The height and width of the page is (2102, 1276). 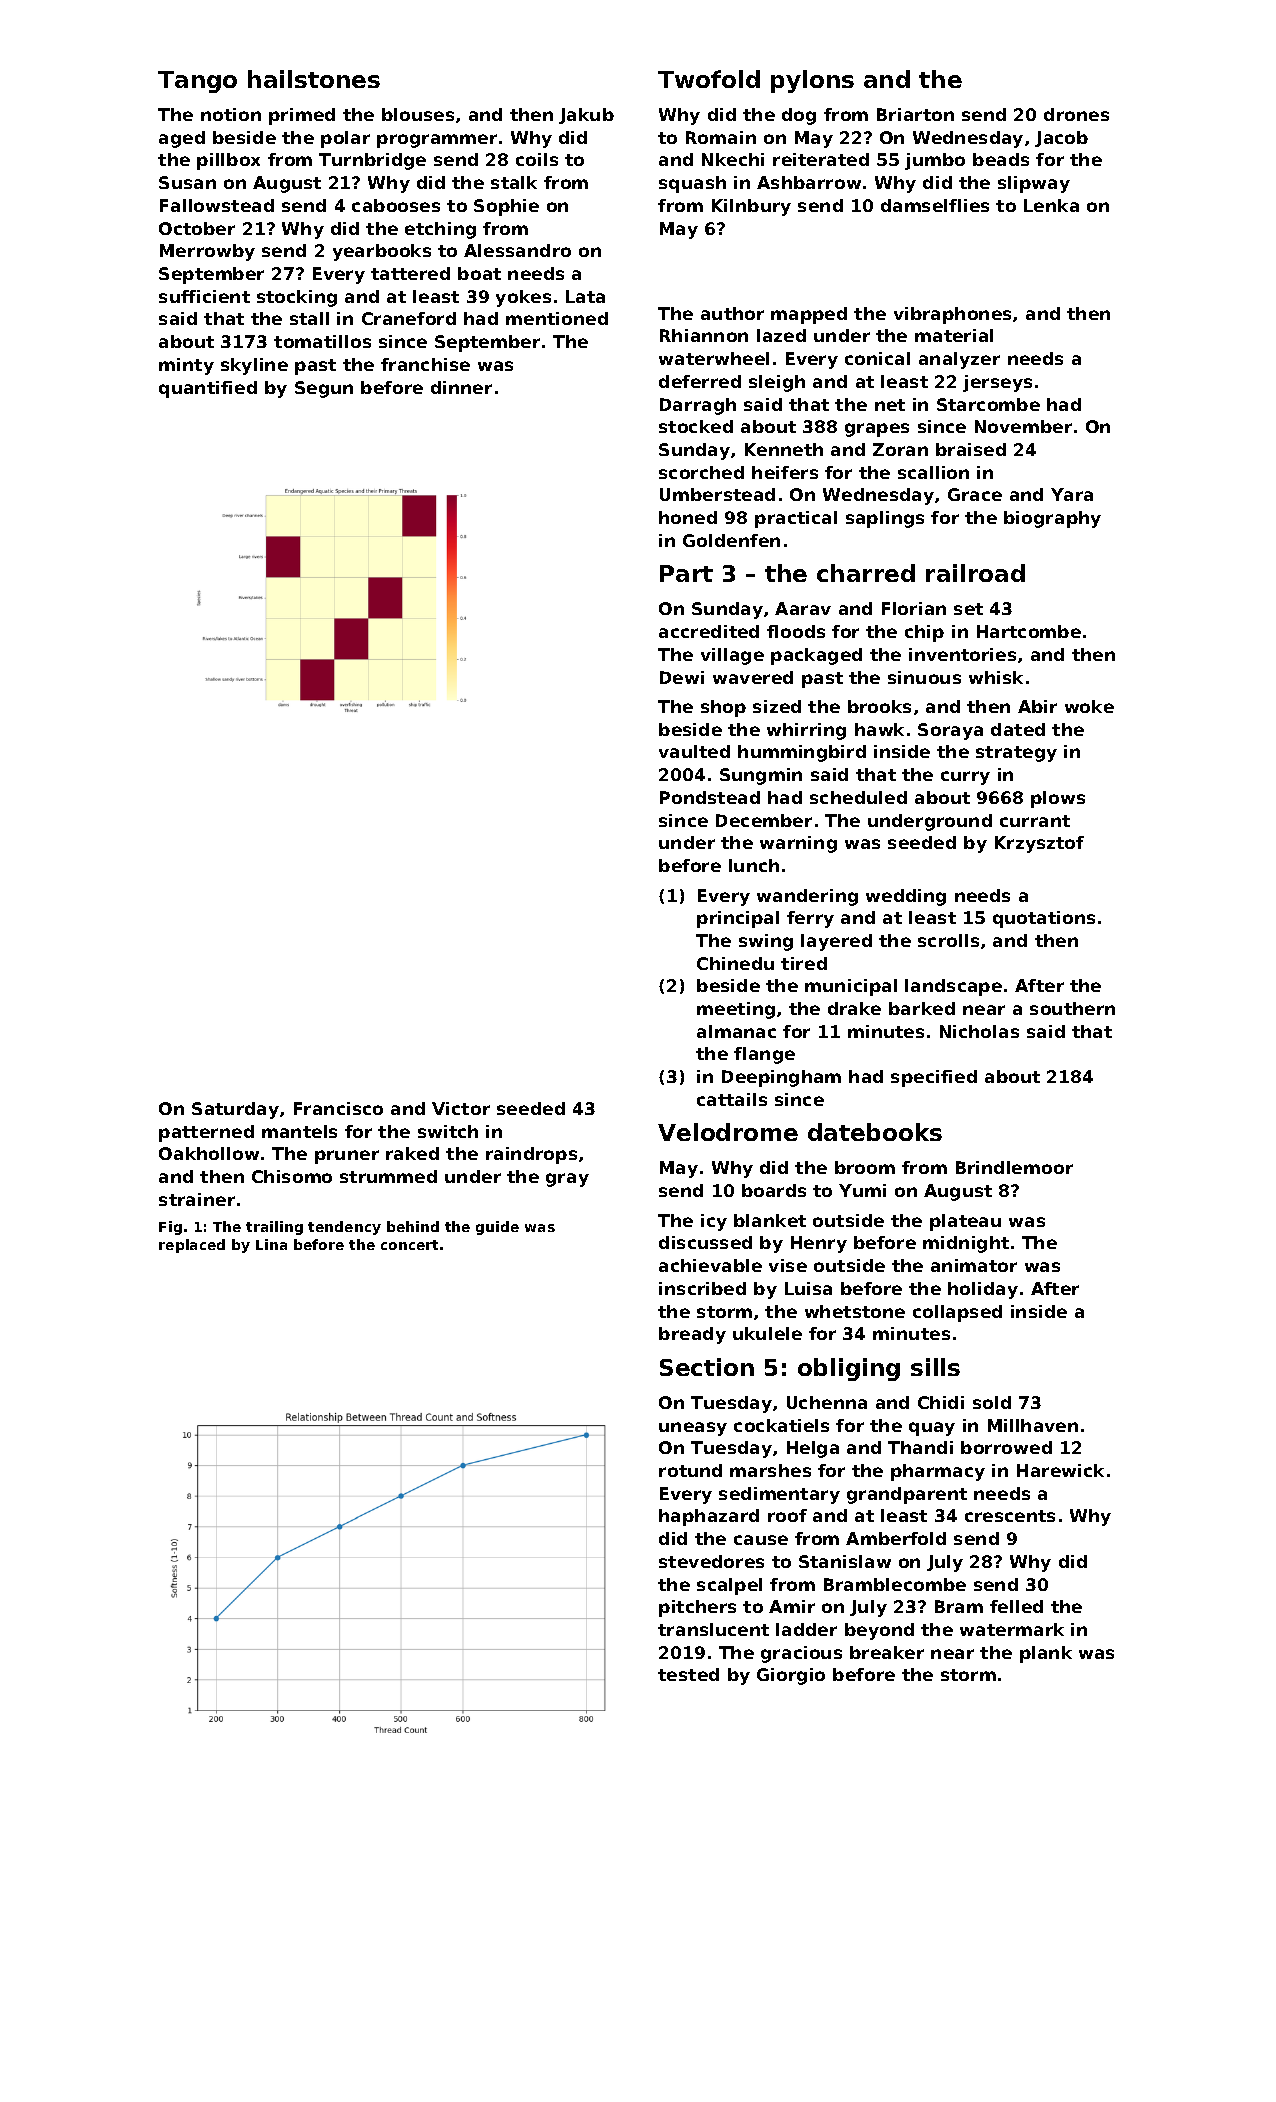 What do you see at coordinates (1044, 919) in the page?
I see `quotations` at bounding box center [1044, 919].
